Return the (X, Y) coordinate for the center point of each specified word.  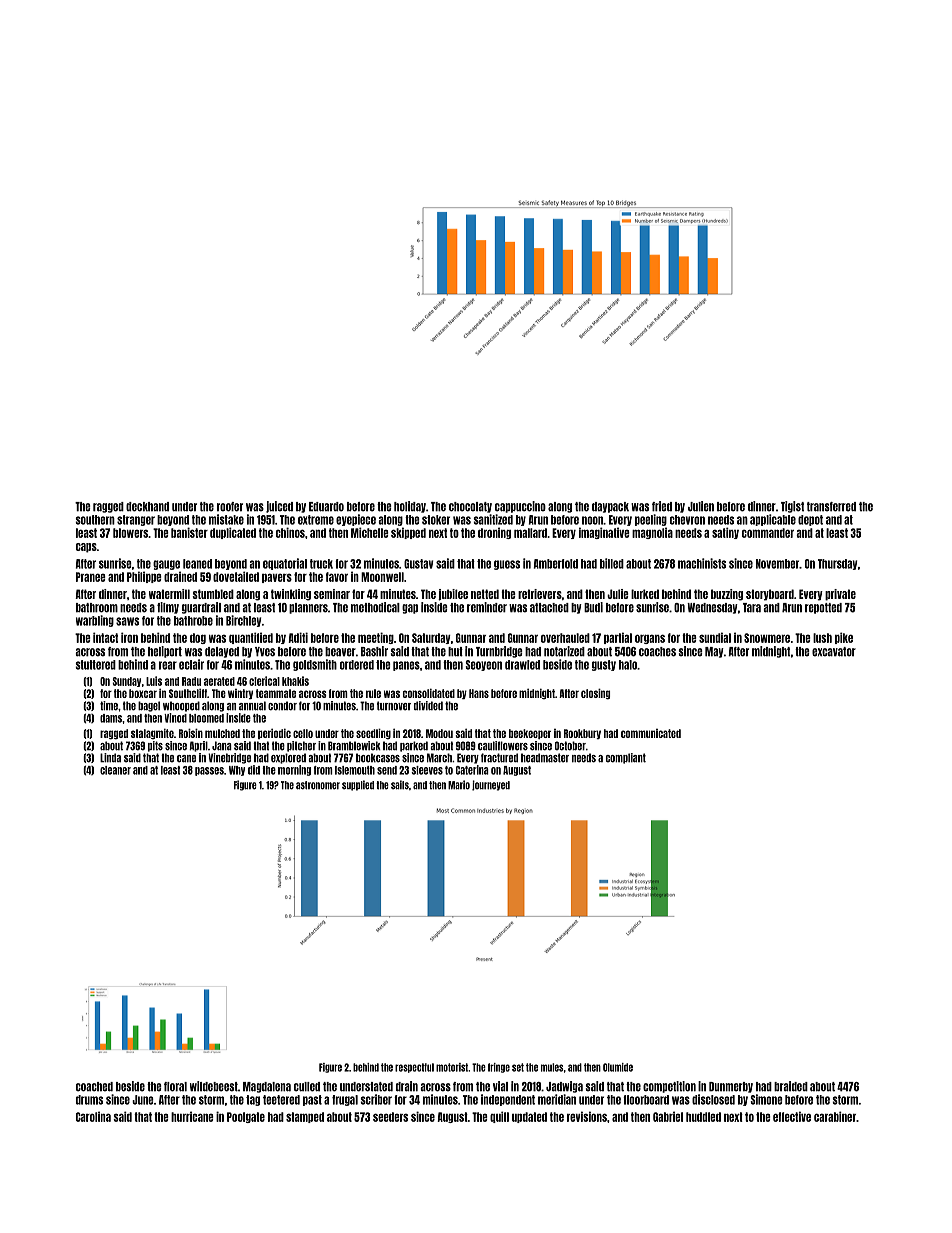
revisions (587, 1116)
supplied (358, 785)
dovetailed (236, 576)
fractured (499, 758)
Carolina (93, 1116)
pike (844, 638)
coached (94, 1087)
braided (791, 1086)
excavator (834, 652)
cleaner (115, 770)
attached (549, 608)
